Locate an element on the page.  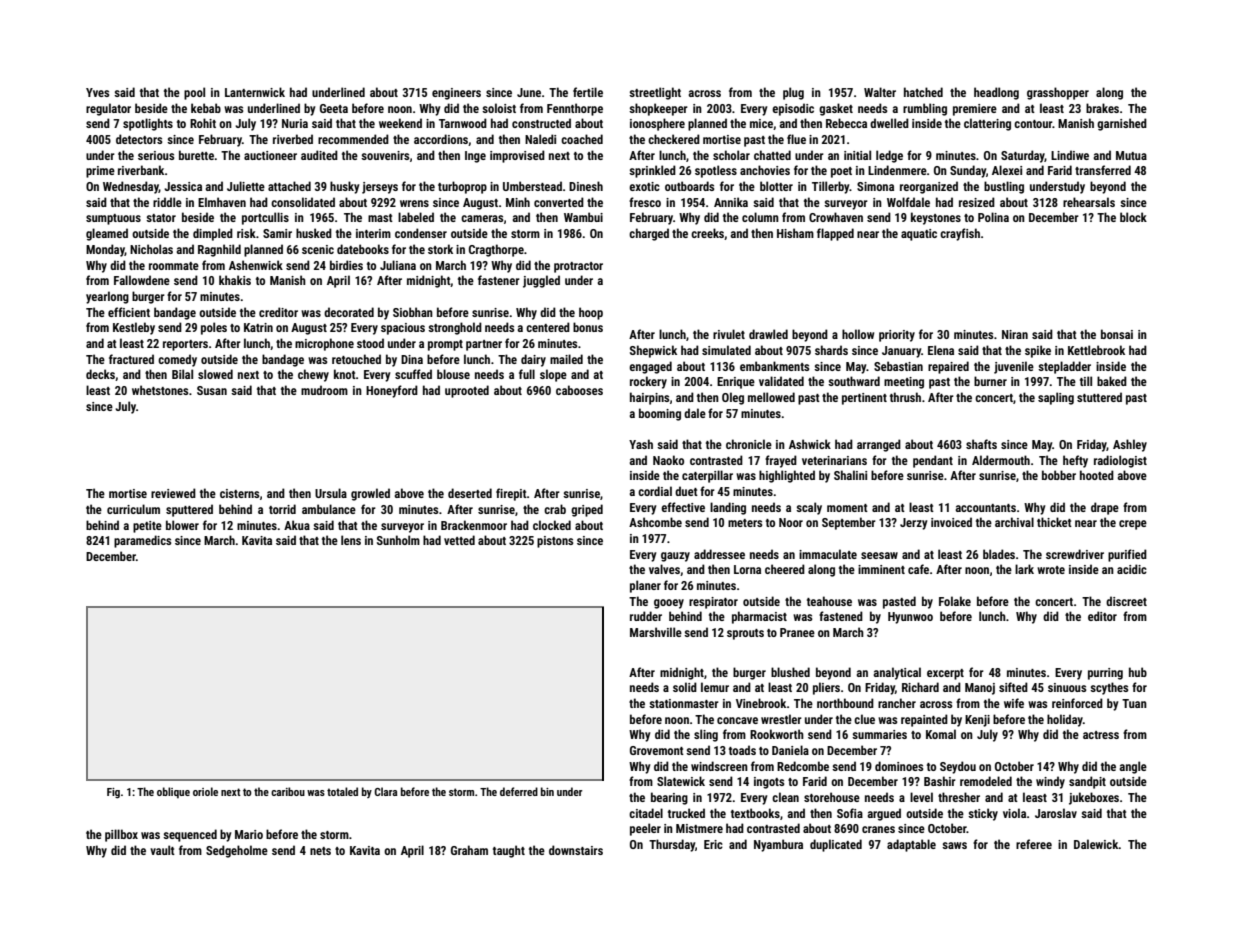
hoop is located at coordinates (591, 313).
